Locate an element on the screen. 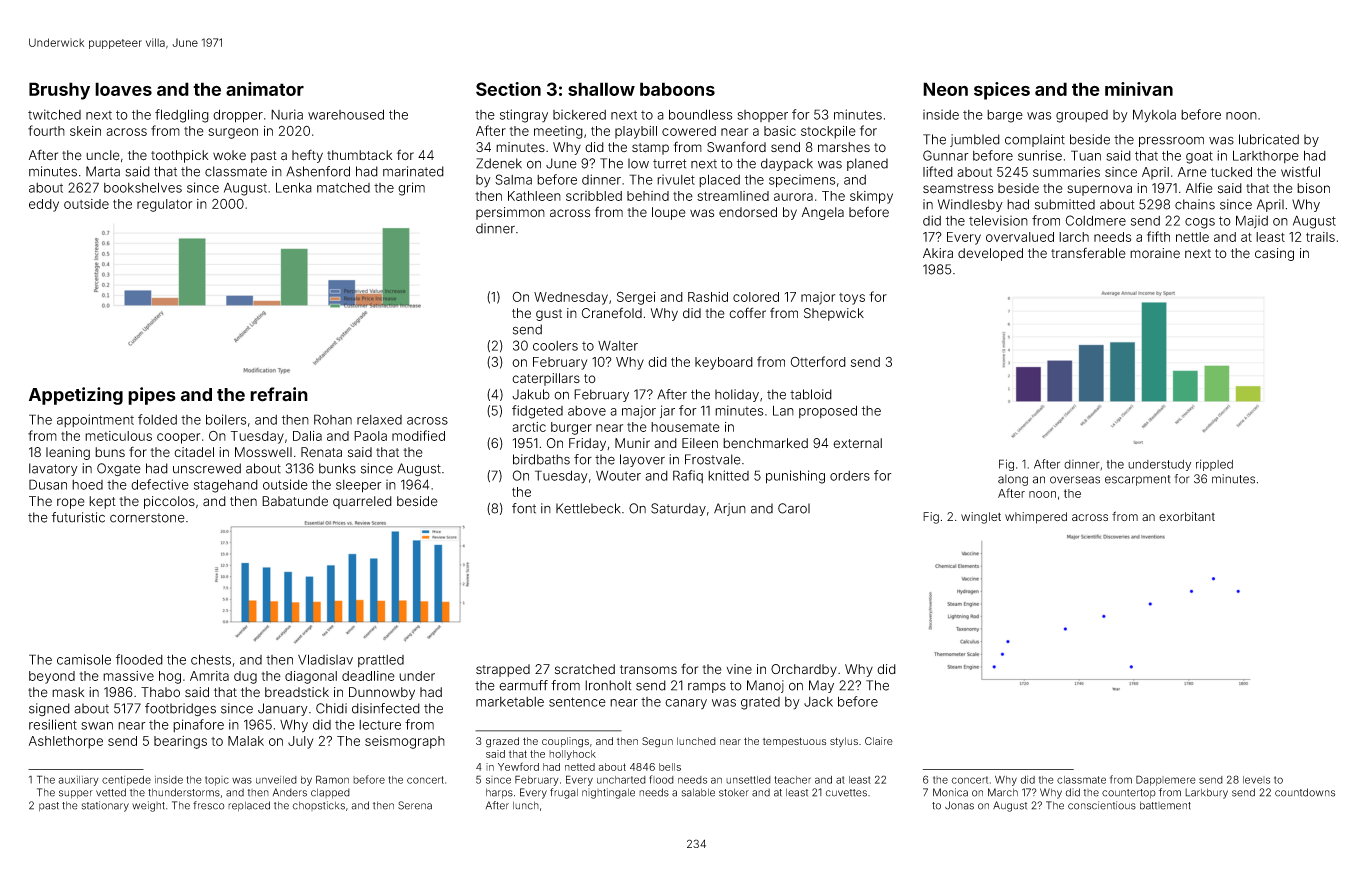 This screenshot has height=887, width=1372. salable is located at coordinates (698, 792).
